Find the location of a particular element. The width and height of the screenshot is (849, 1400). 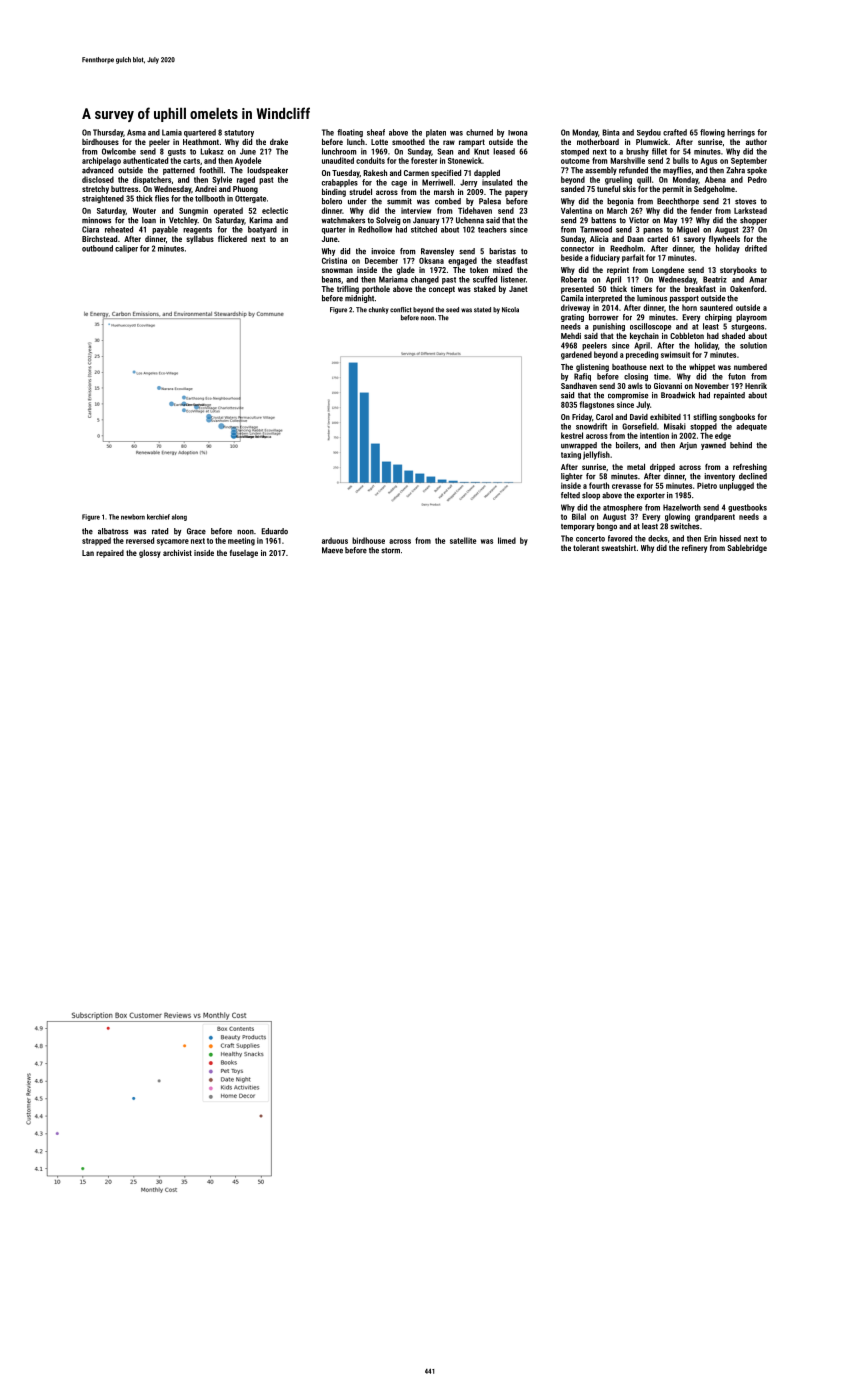

Andrei is located at coordinates (206, 189).
